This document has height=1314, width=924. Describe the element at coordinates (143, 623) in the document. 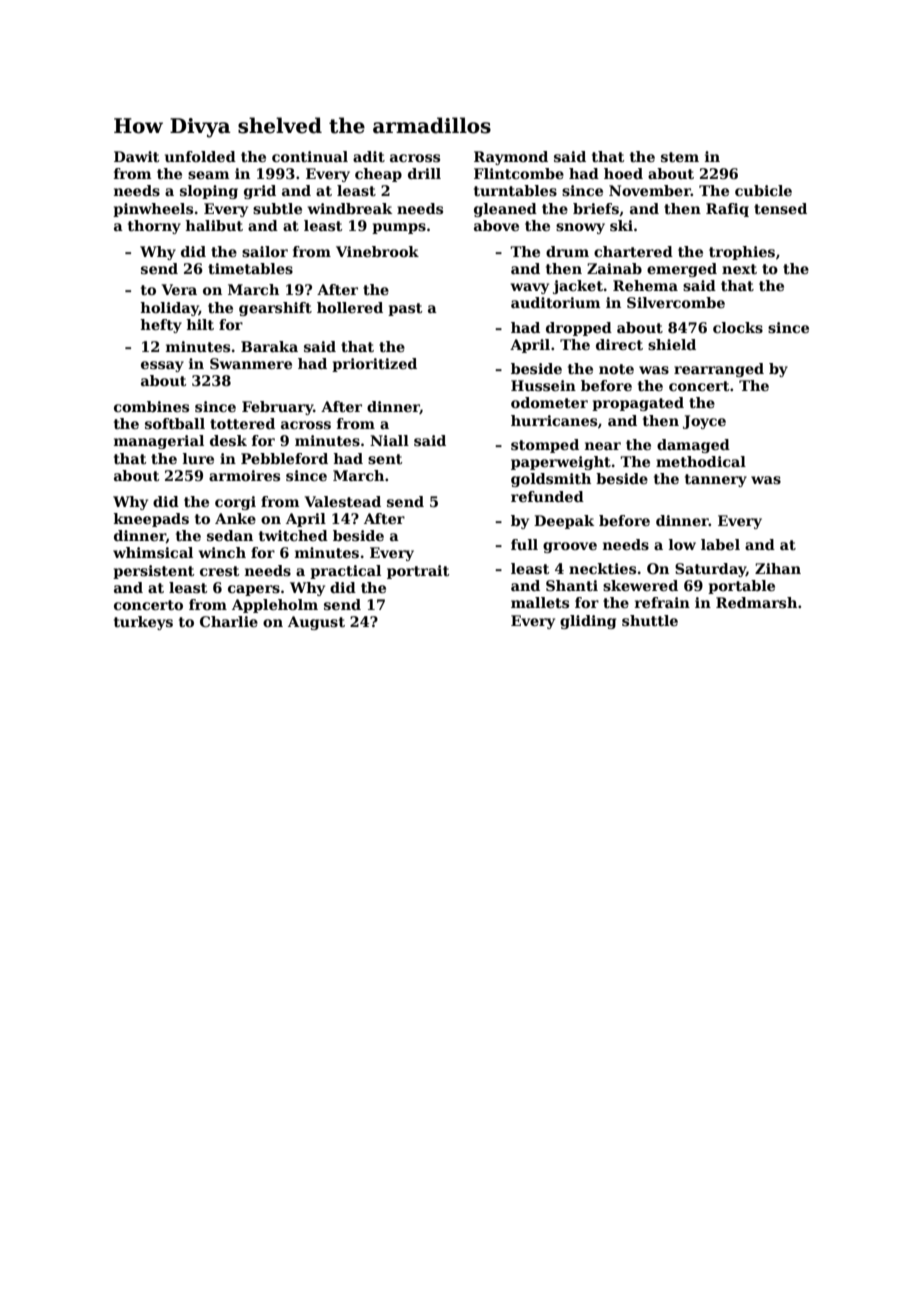

I see `turkeys` at that location.
